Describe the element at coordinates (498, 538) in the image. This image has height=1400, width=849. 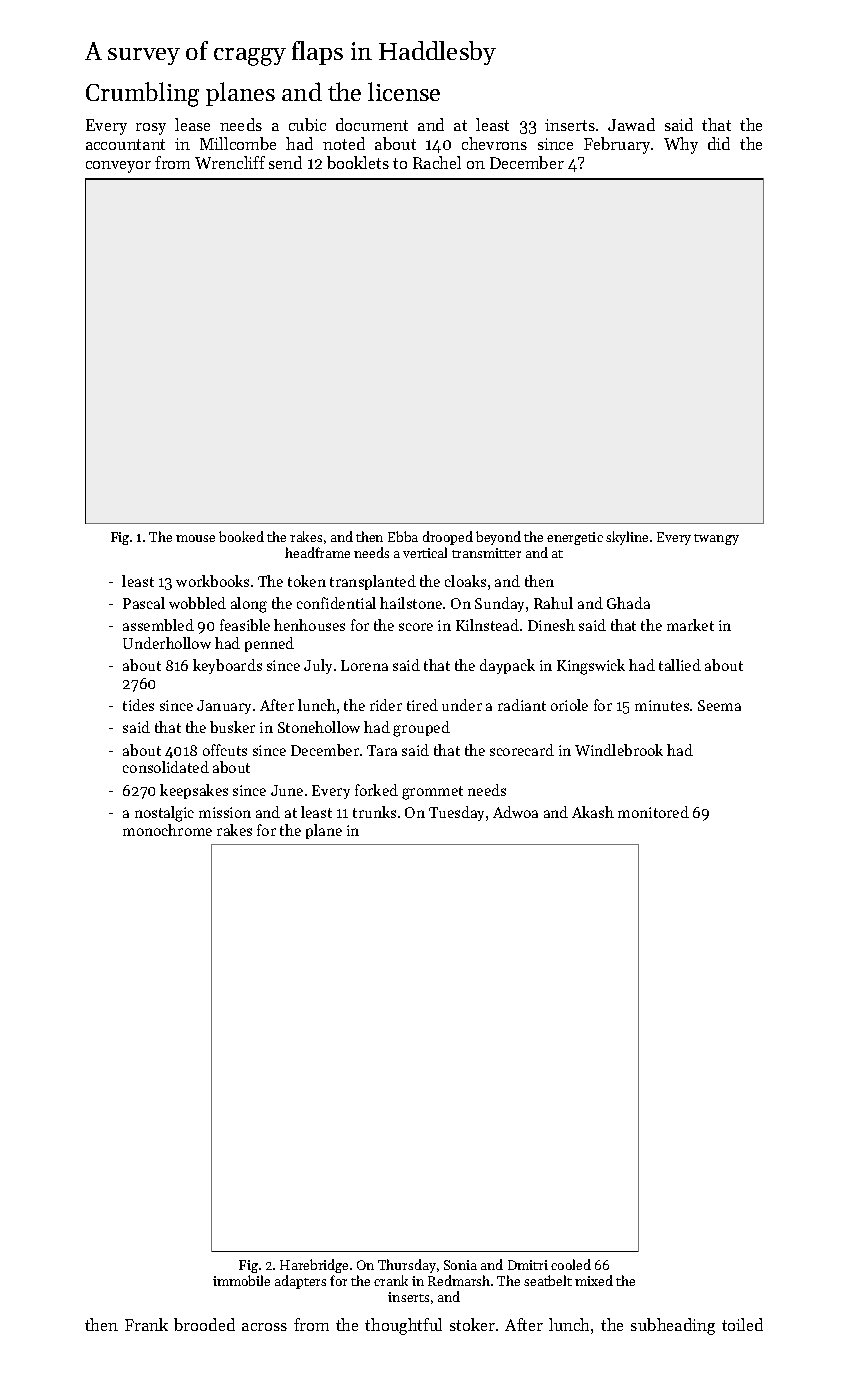
I see `beyond` at that location.
